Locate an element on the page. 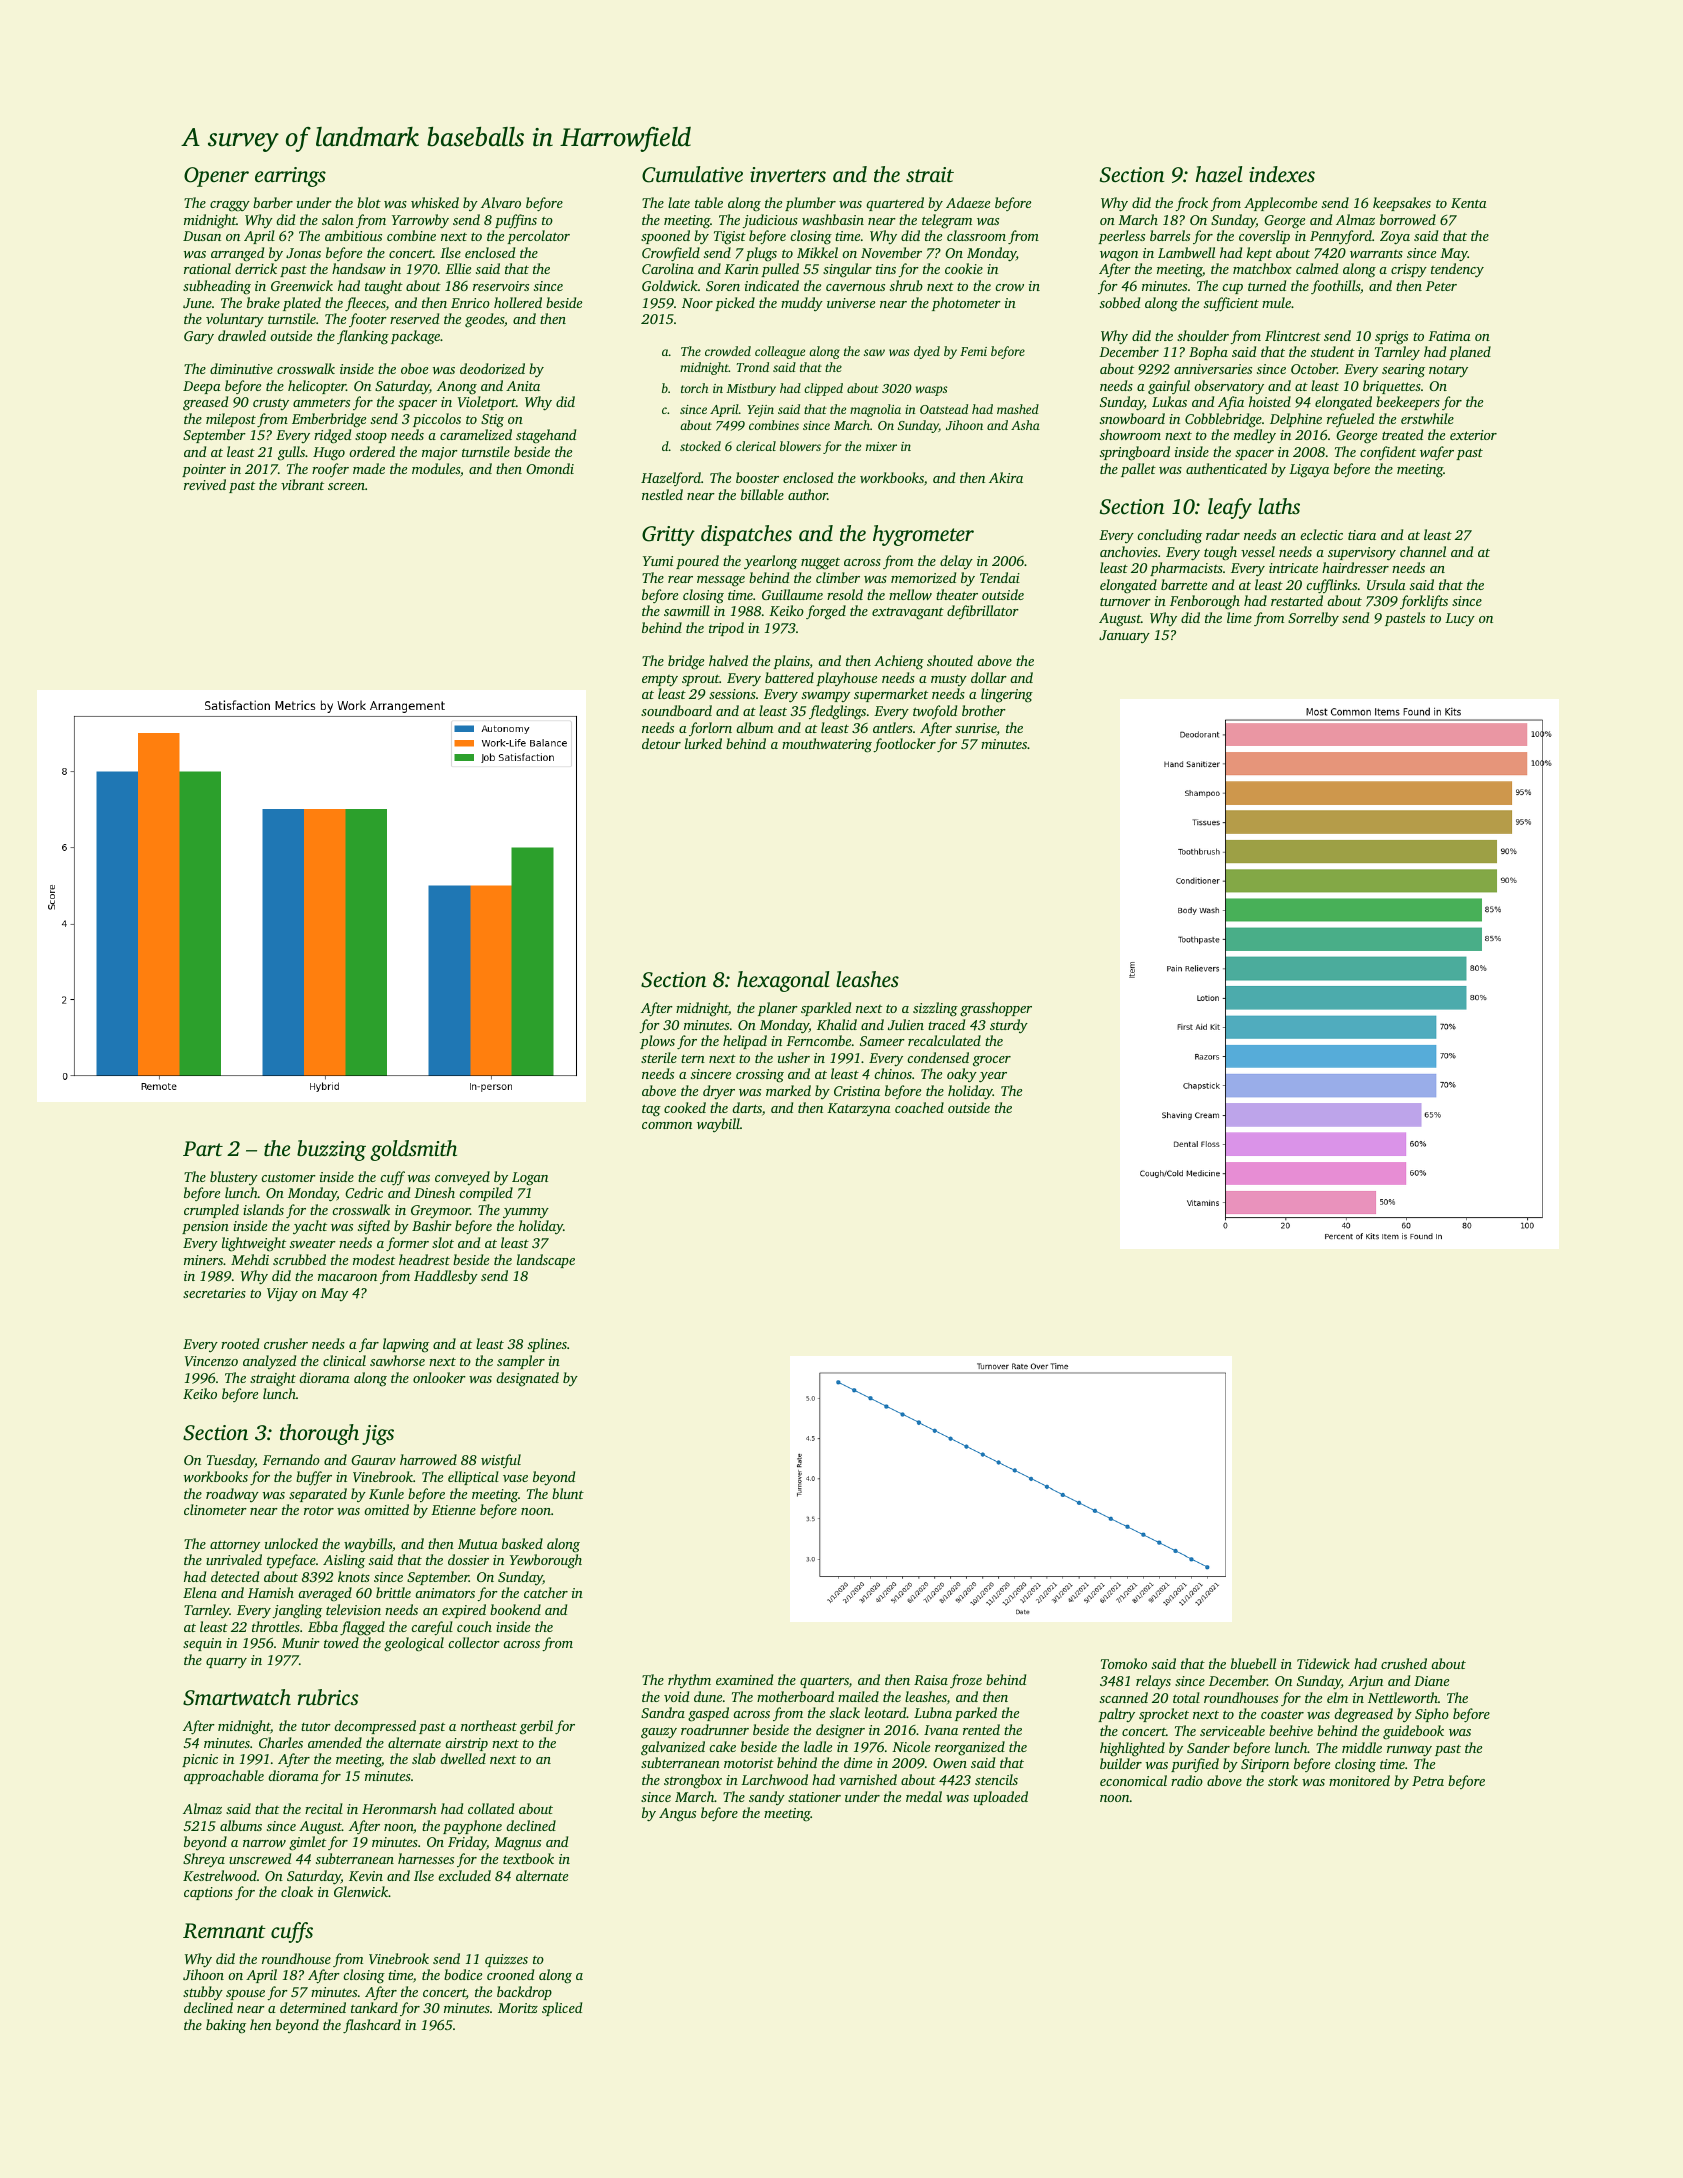 The width and height of the page is (1683, 2178). grocer is located at coordinates (992, 1061).
